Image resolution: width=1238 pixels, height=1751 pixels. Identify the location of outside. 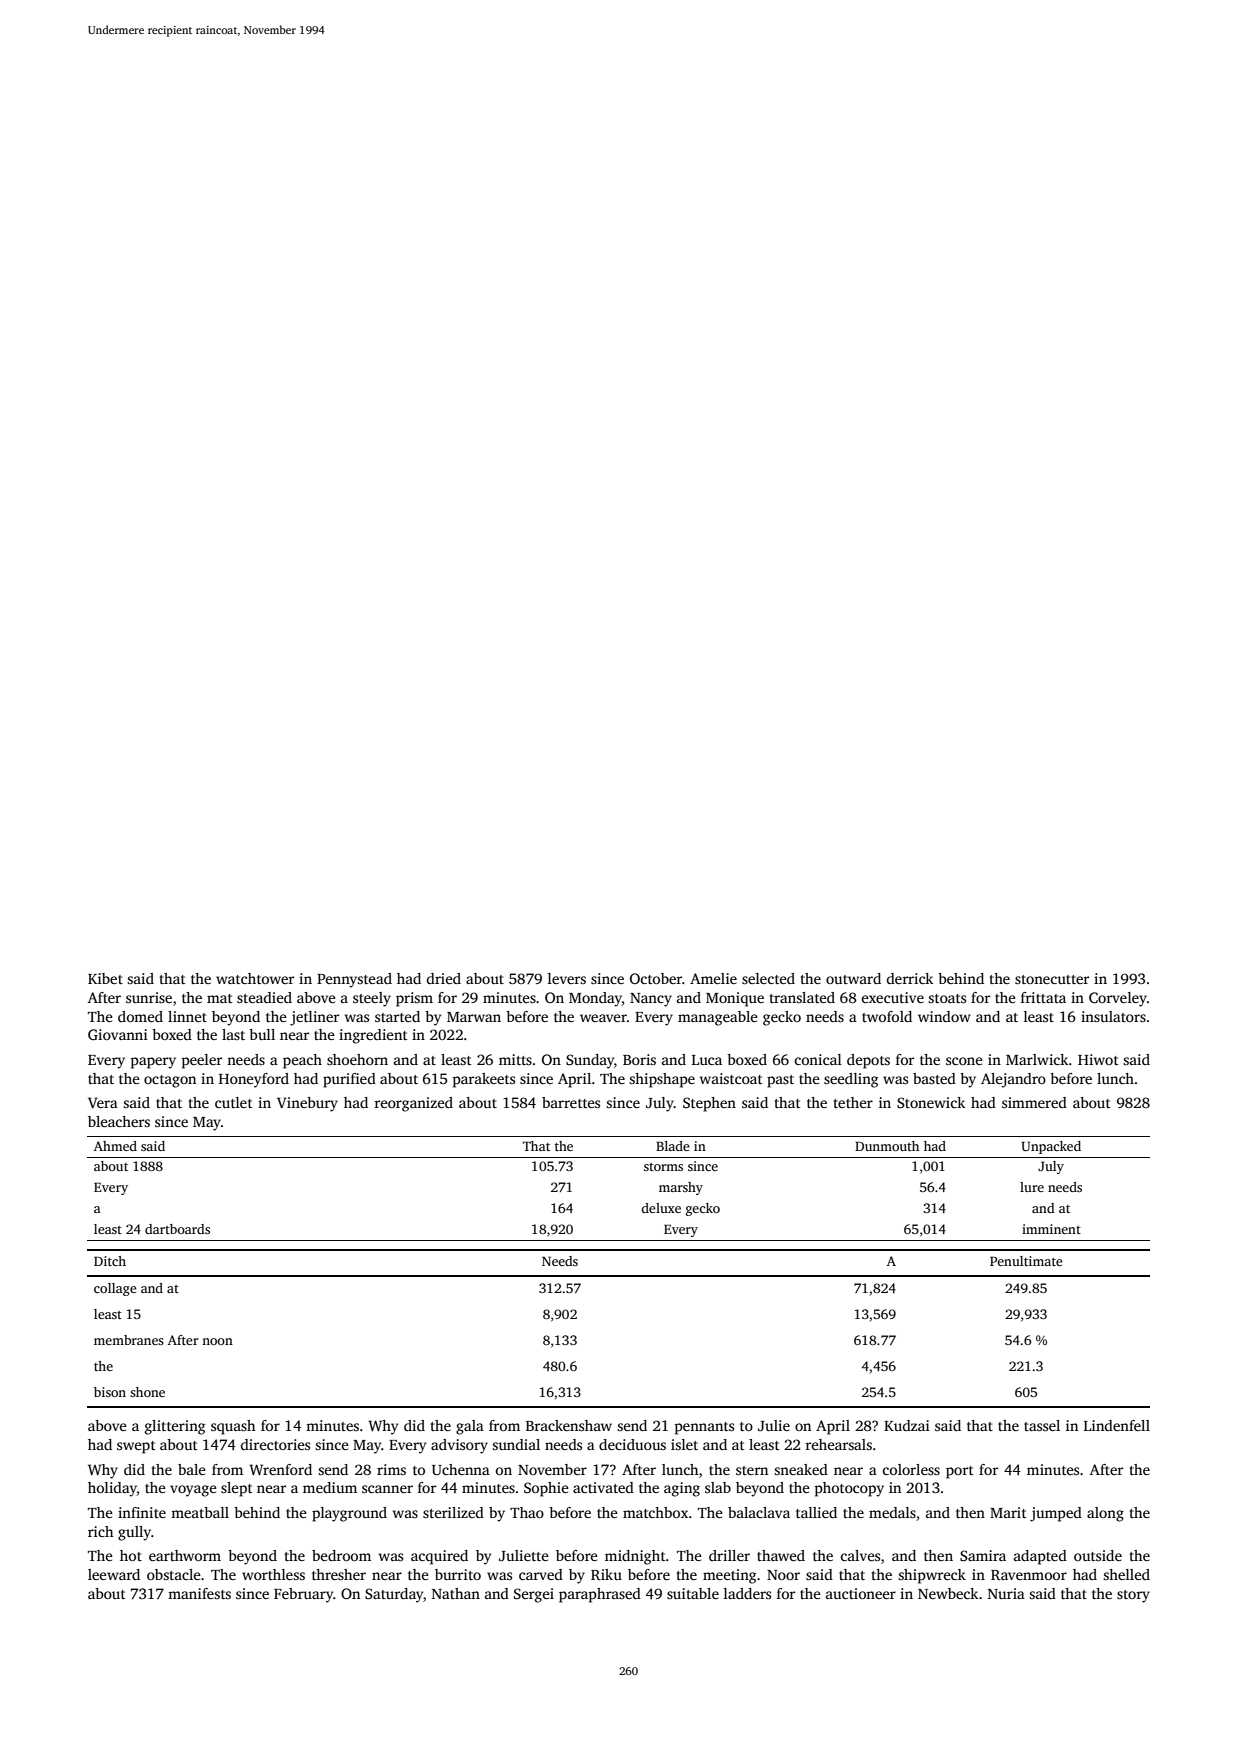
(1098, 1555).
